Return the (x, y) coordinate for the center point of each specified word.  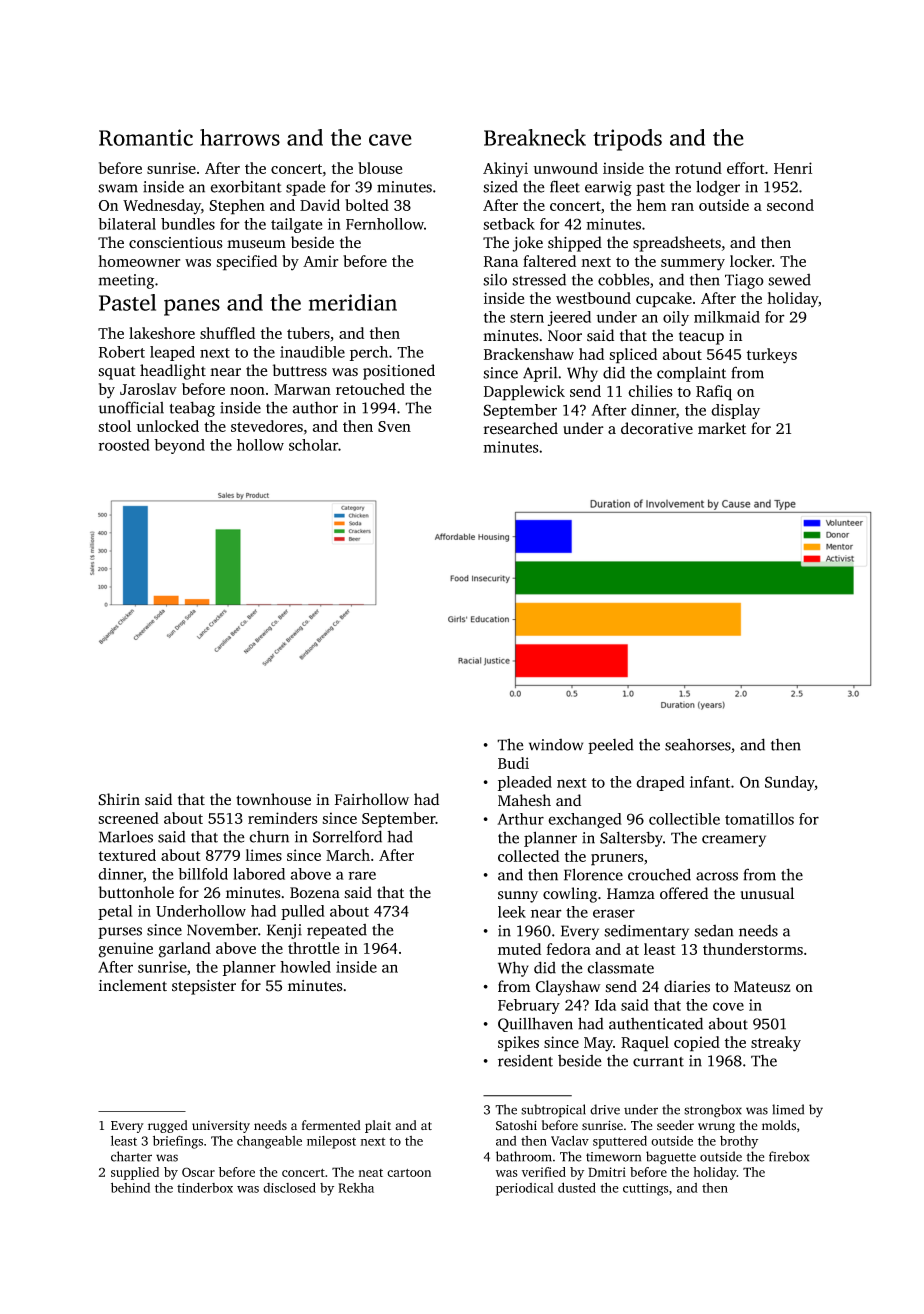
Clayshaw (568, 988)
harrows (240, 137)
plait (378, 1126)
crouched (659, 874)
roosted (124, 445)
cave (390, 140)
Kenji (284, 931)
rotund (698, 168)
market (722, 428)
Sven (394, 426)
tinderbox (205, 1188)
